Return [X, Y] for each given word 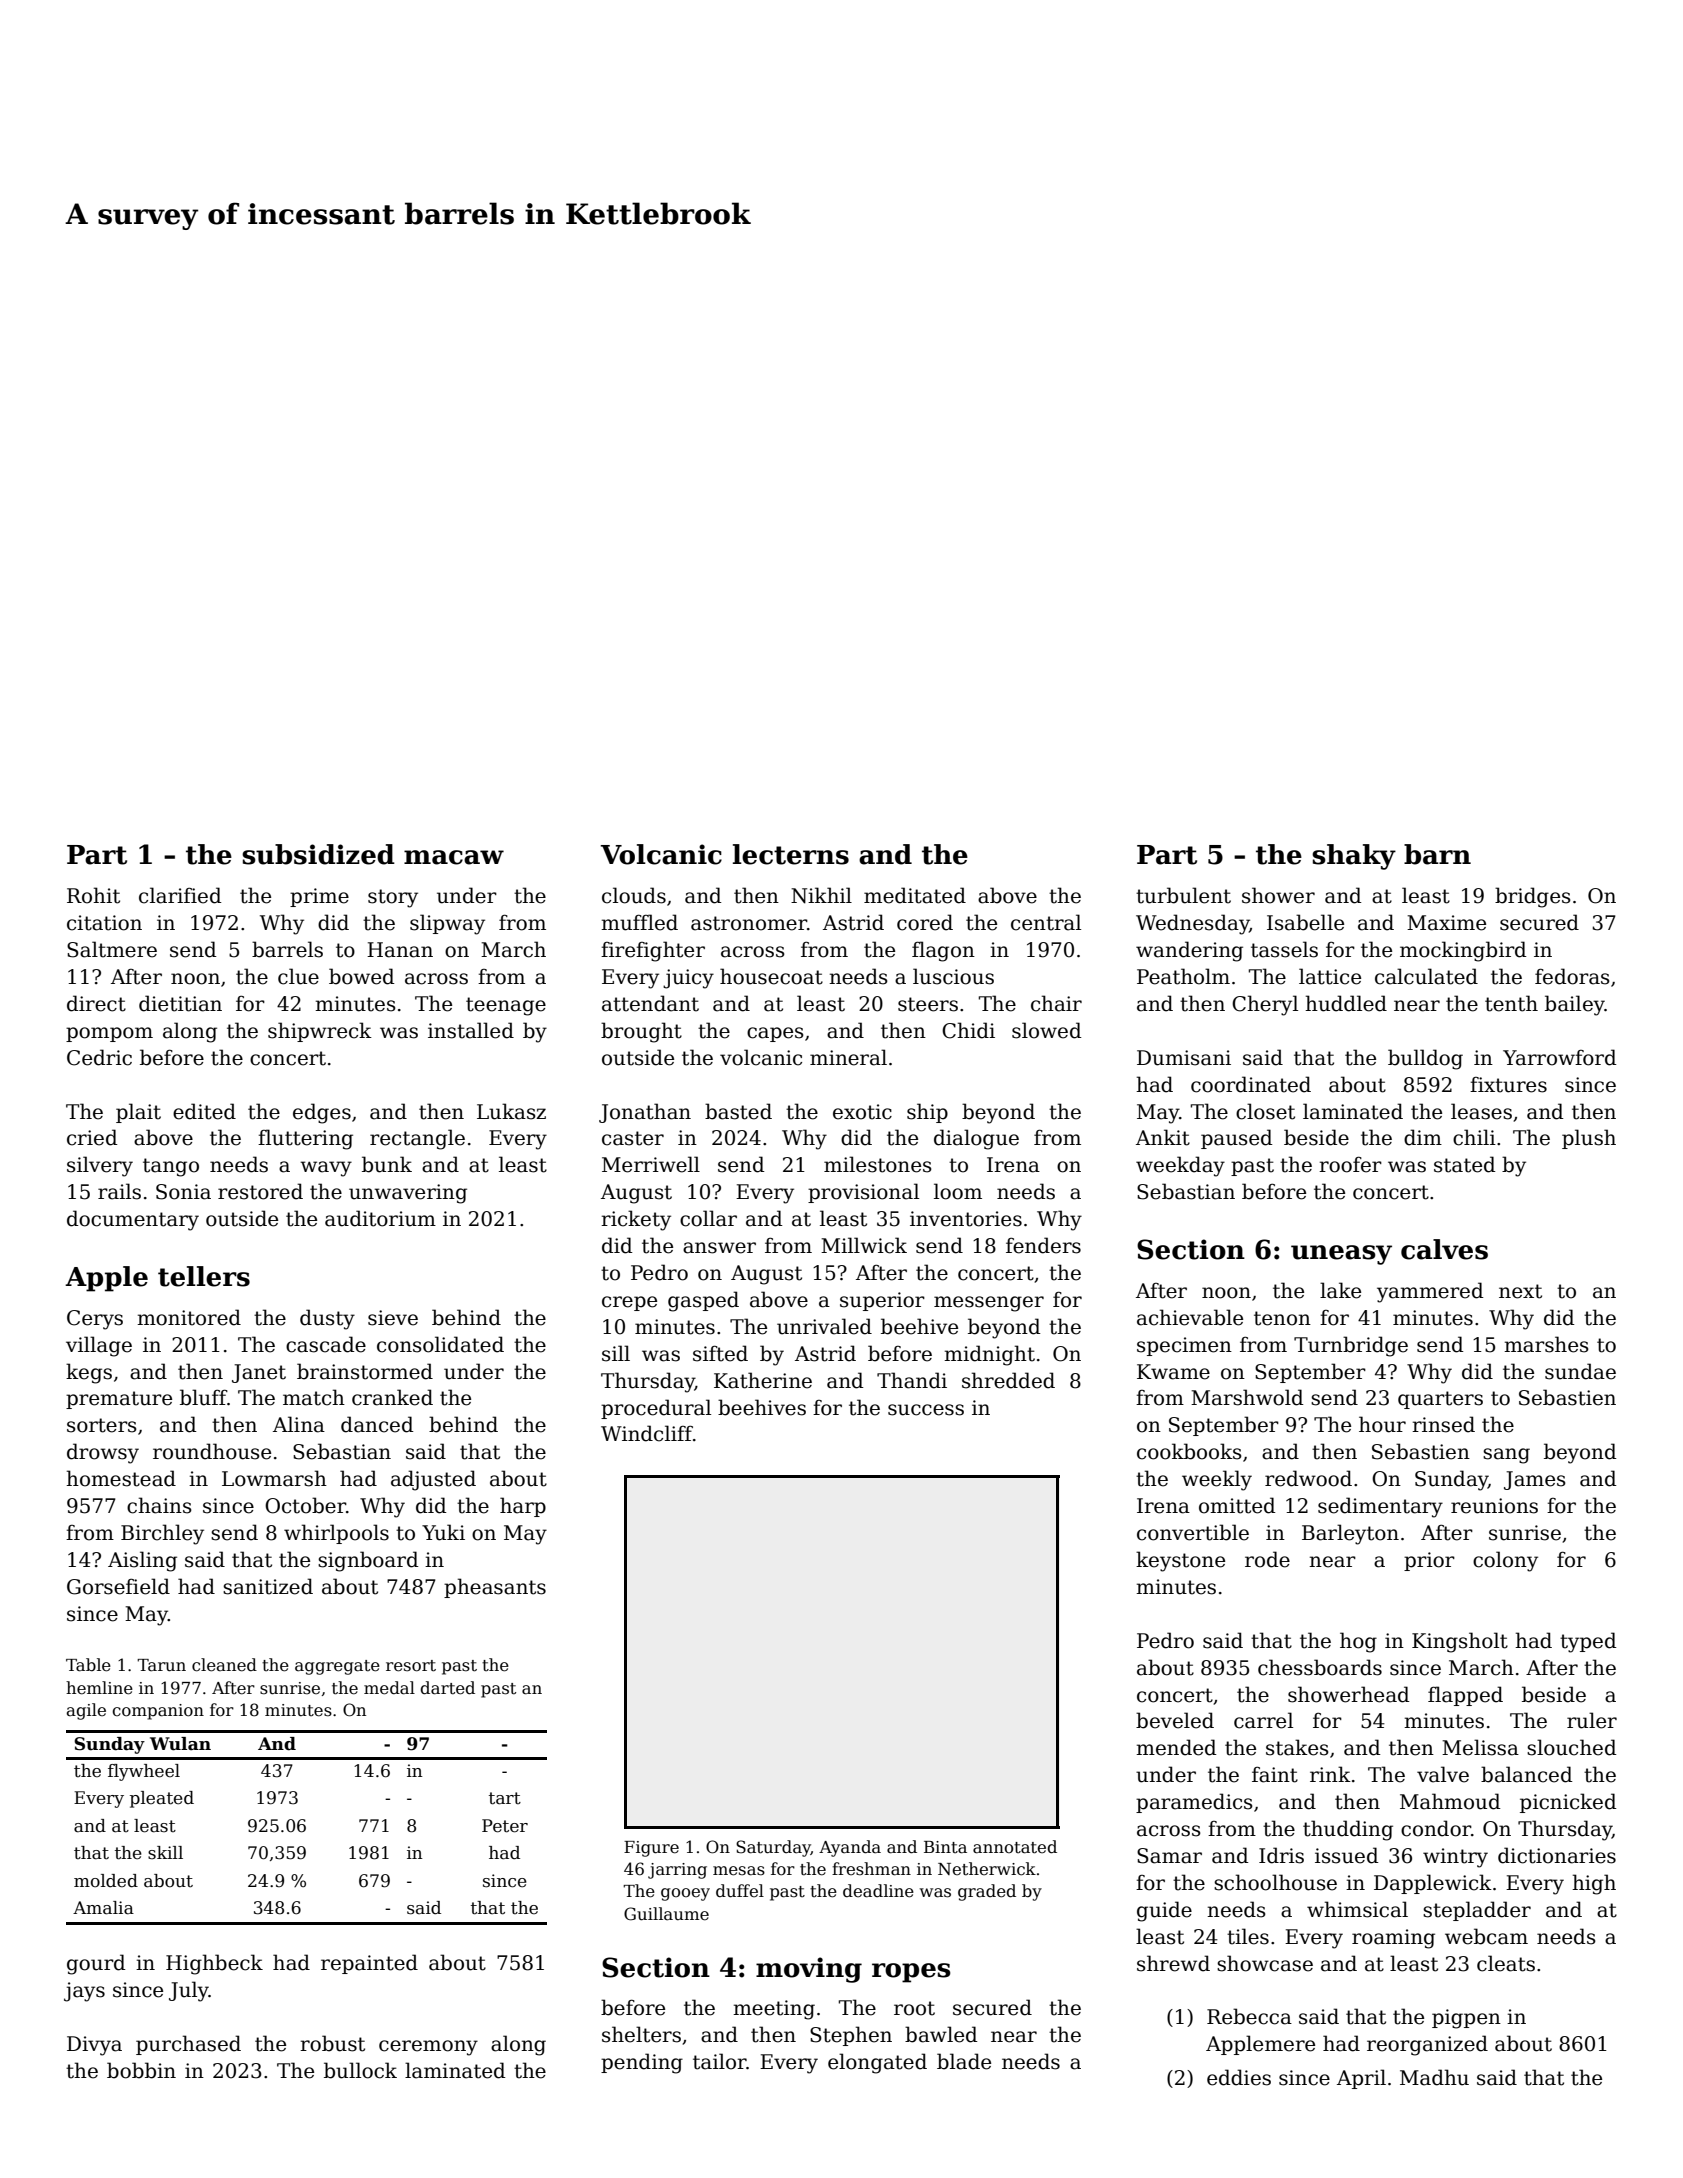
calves [1444, 1249]
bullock [360, 2070]
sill [616, 1353]
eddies [1239, 2077]
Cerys [95, 1320]
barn [1437, 854]
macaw [454, 857]
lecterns [791, 854]
